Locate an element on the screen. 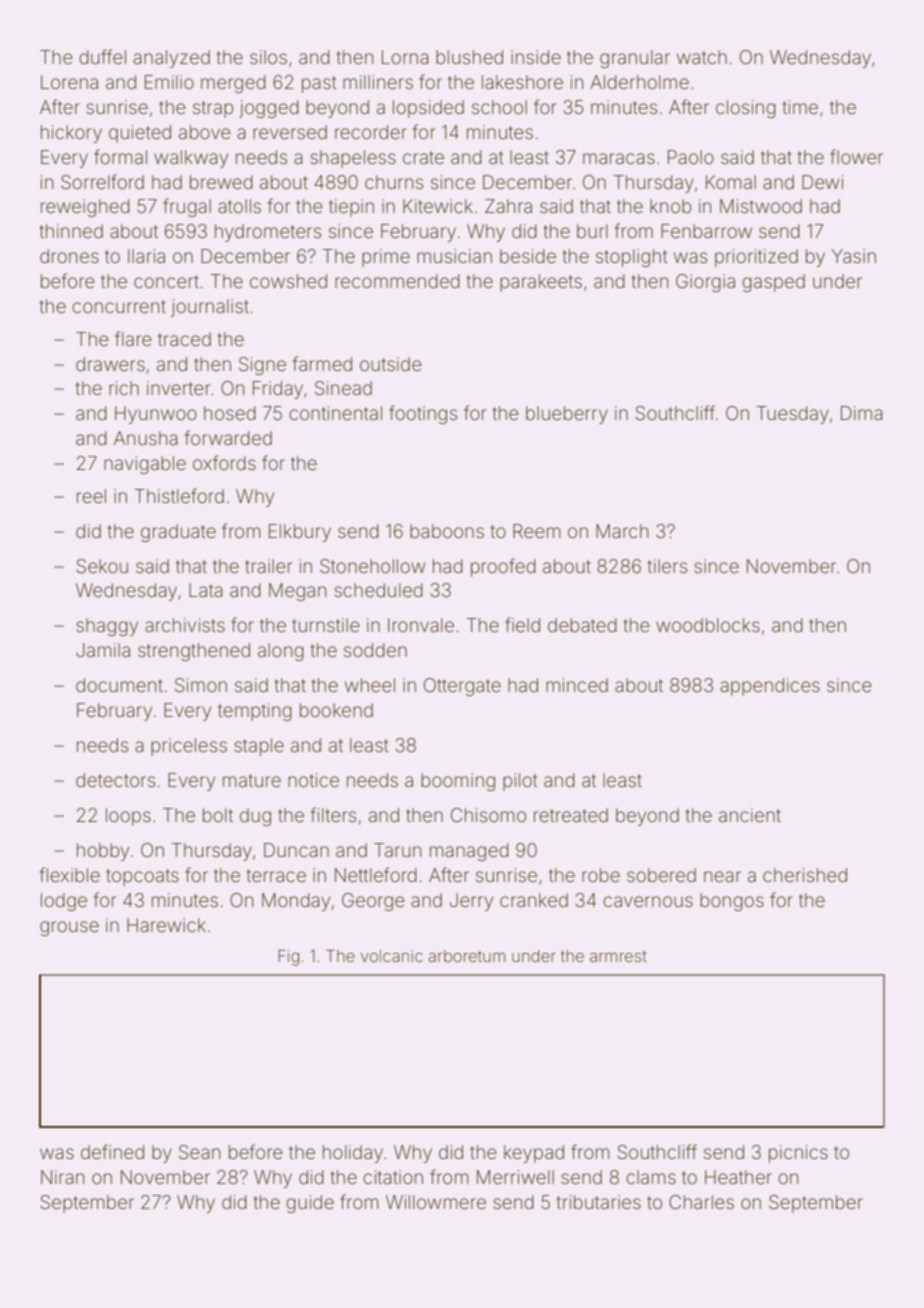 The width and height of the screenshot is (924, 1308). clams is located at coordinates (651, 1177).
